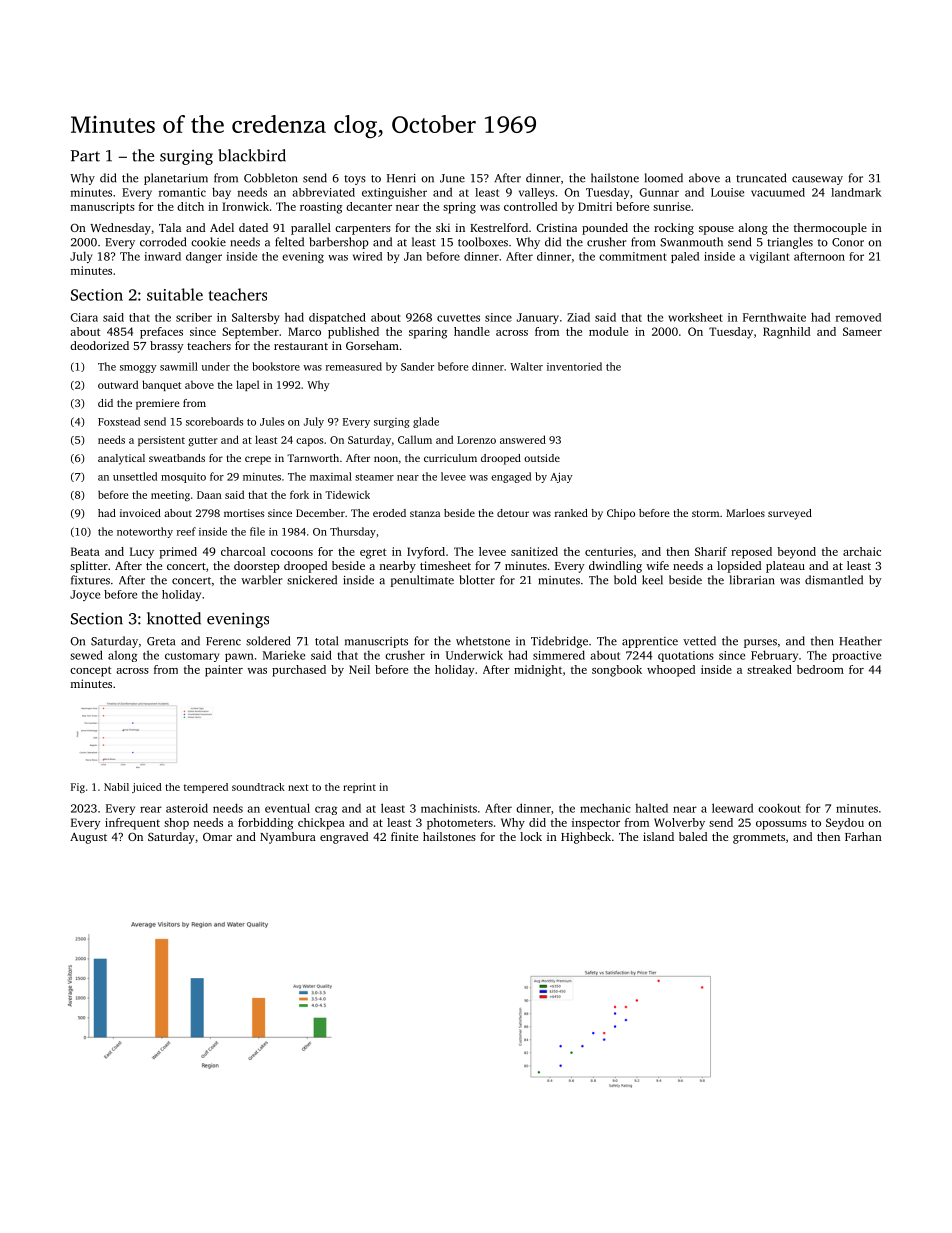 The width and height of the document is (952, 1233). What do you see at coordinates (252, 155) in the document?
I see `blackbird` at bounding box center [252, 155].
